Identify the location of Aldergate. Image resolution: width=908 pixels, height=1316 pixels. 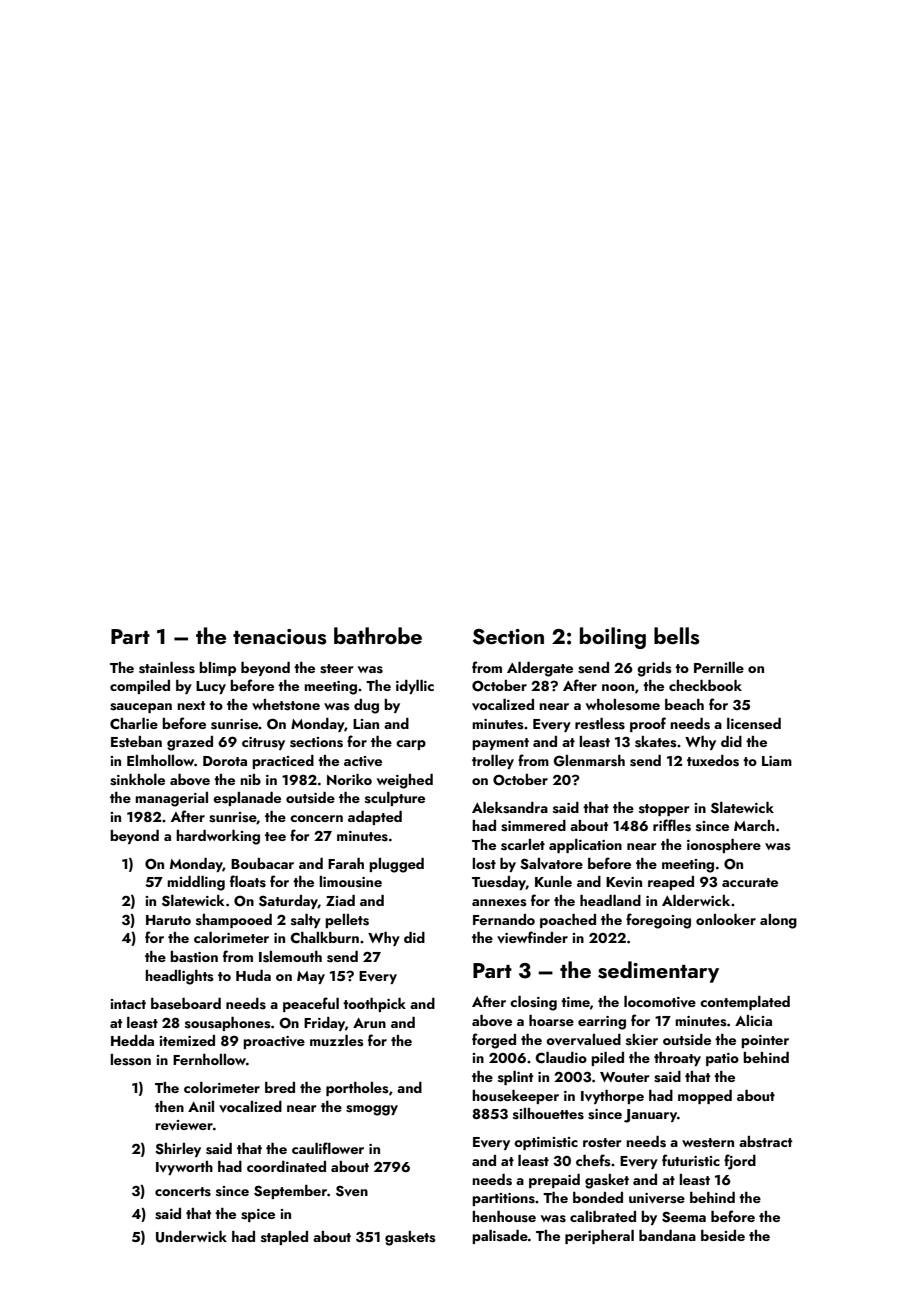
(540, 669).
